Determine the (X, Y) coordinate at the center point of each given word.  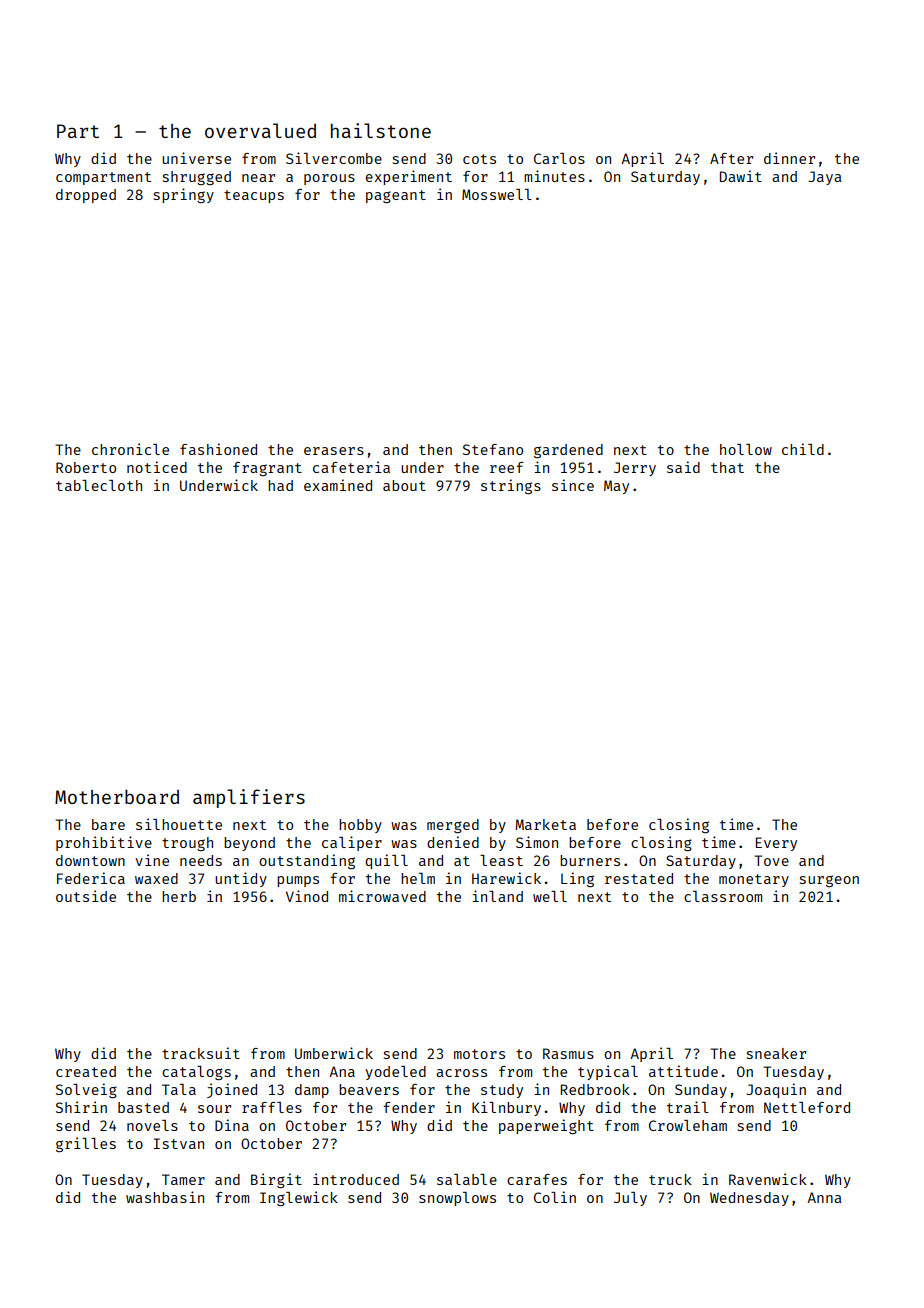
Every (776, 844)
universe (196, 158)
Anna (824, 1197)
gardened (568, 451)
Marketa (545, 824)
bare (108, 824)
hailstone (381, 130)
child (803, 449)
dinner (789, 158)
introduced (356, 1179)
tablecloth (99, 485)
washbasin (165, 1197)
